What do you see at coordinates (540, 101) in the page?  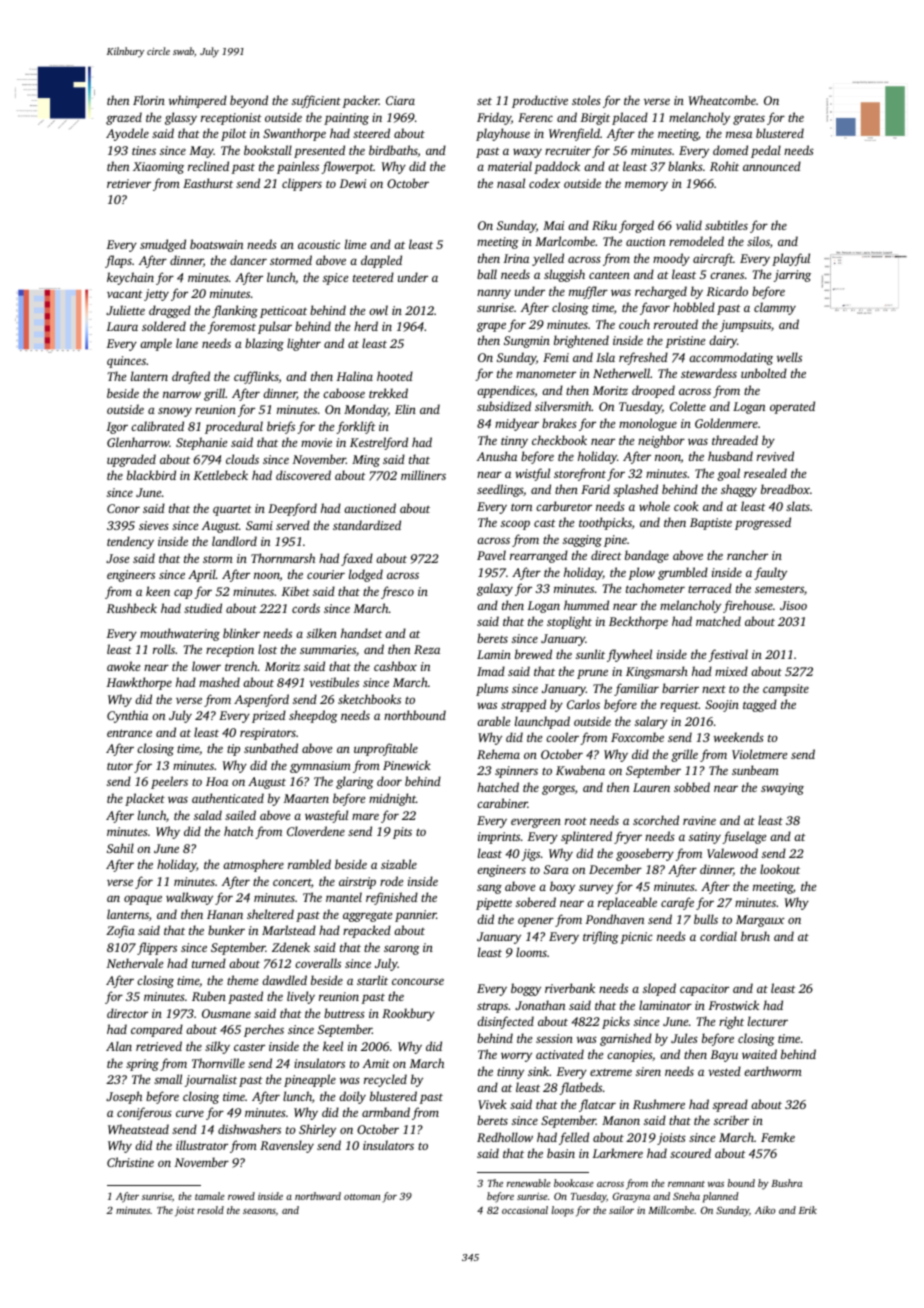 I see `productive` at bounding box center [540, 101].
